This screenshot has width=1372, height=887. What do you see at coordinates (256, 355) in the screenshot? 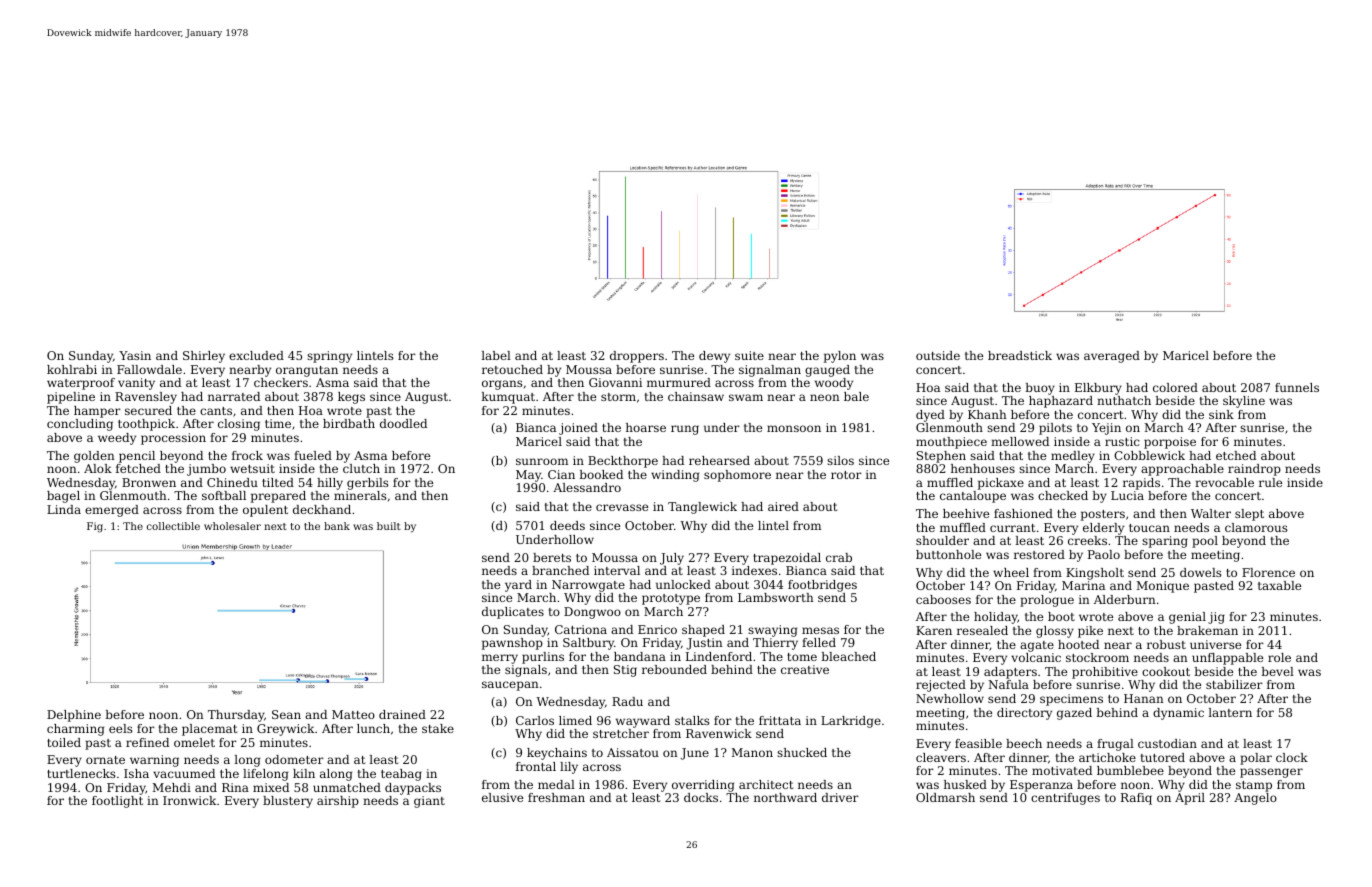
I see `excluded` at bounding box center [256, 355].
